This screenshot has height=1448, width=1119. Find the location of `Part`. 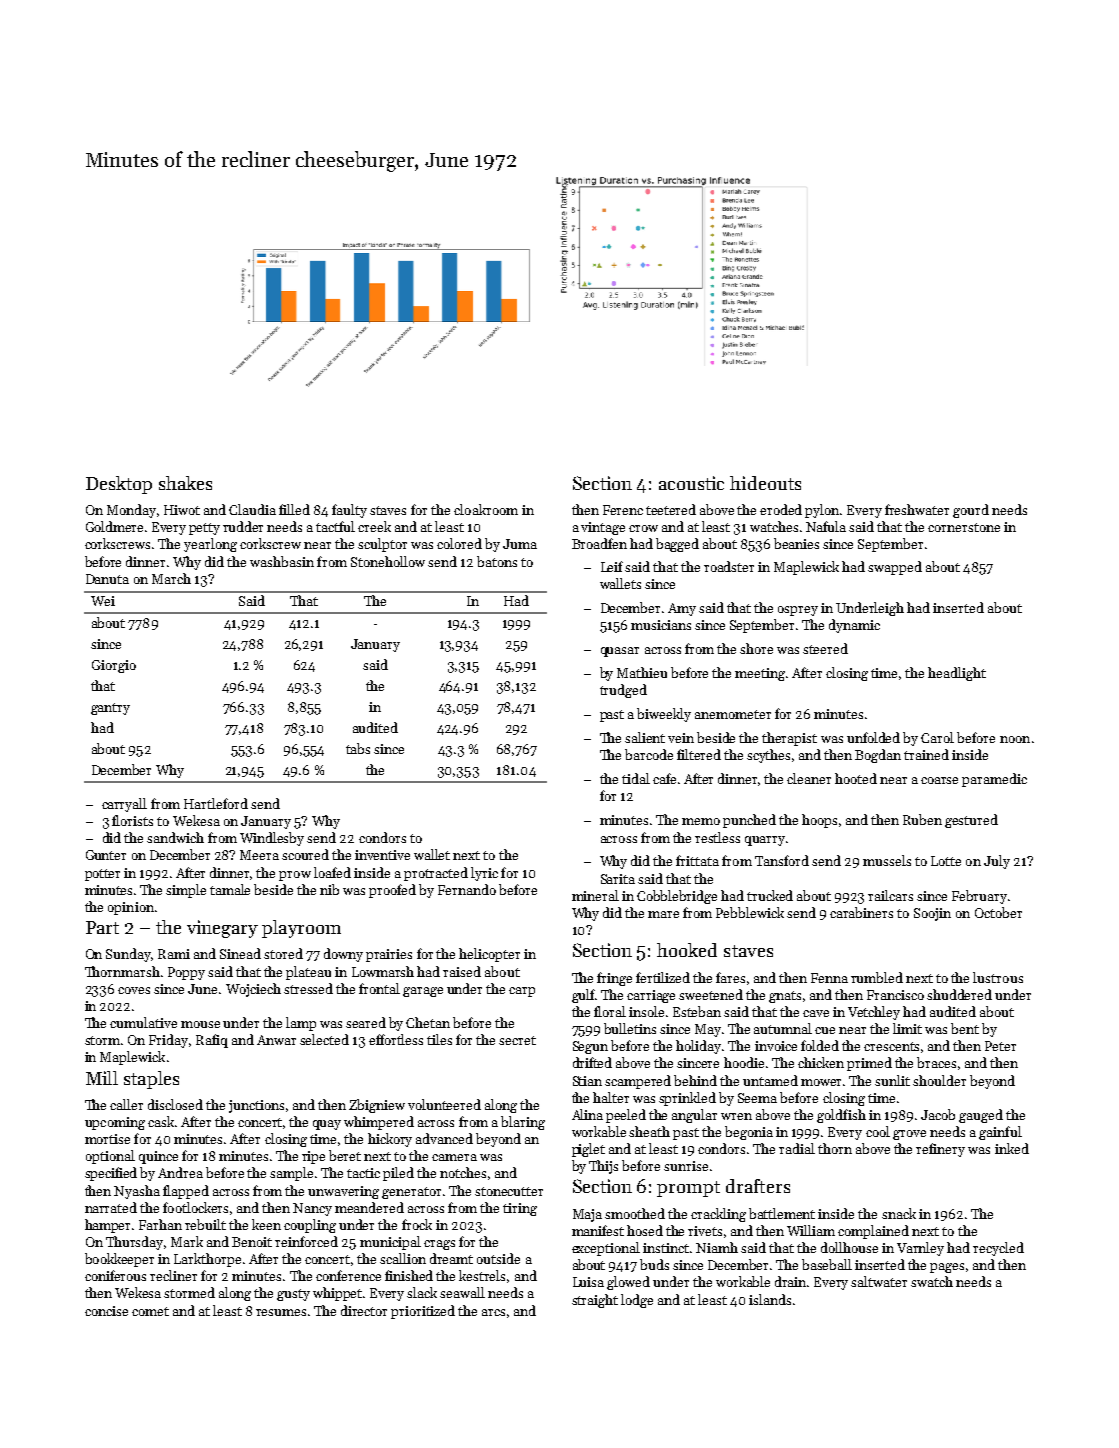

Part is located at coordinates (102, 927).
